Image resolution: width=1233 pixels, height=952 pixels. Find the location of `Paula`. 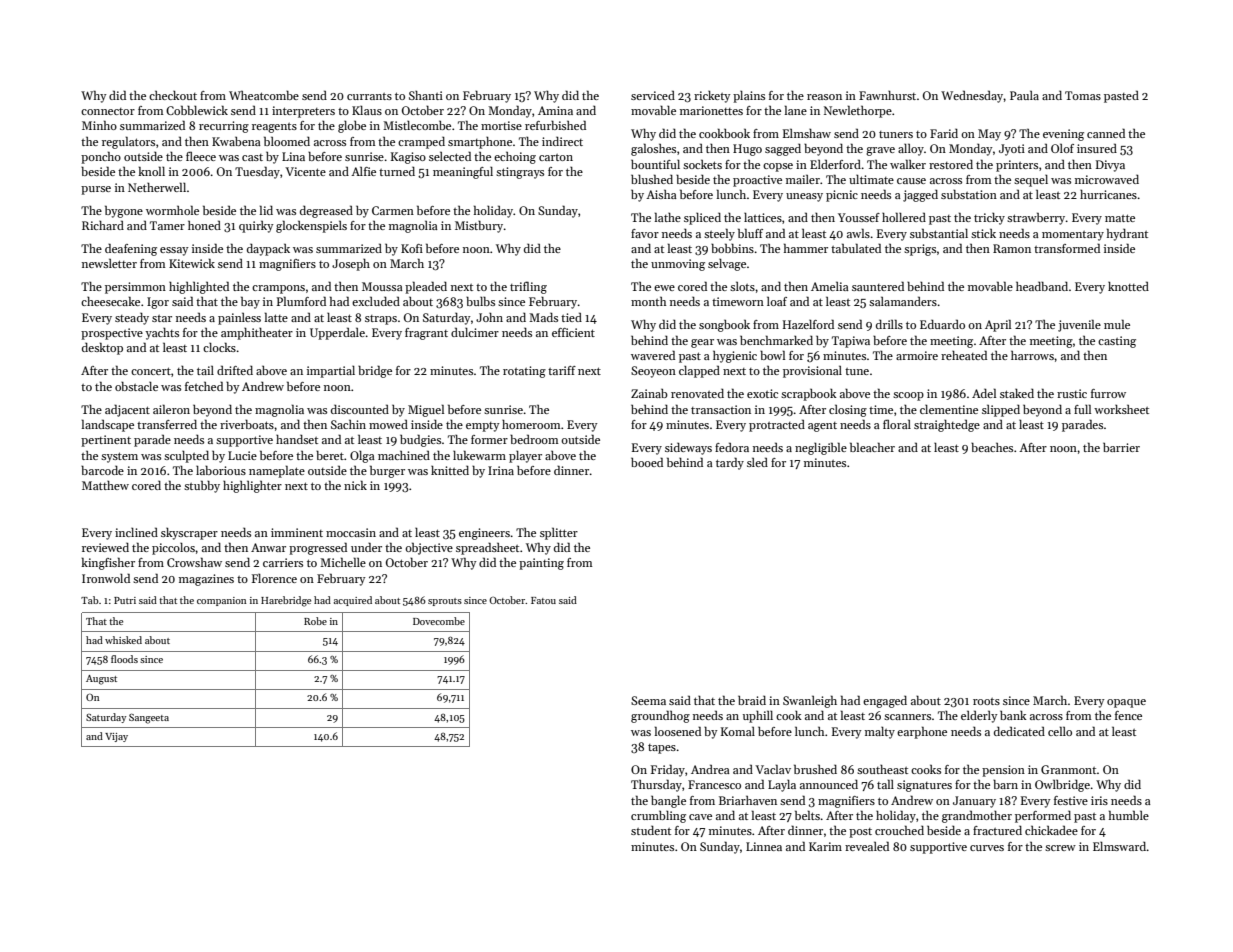

Paula is located at coordinates (1024, 95).
